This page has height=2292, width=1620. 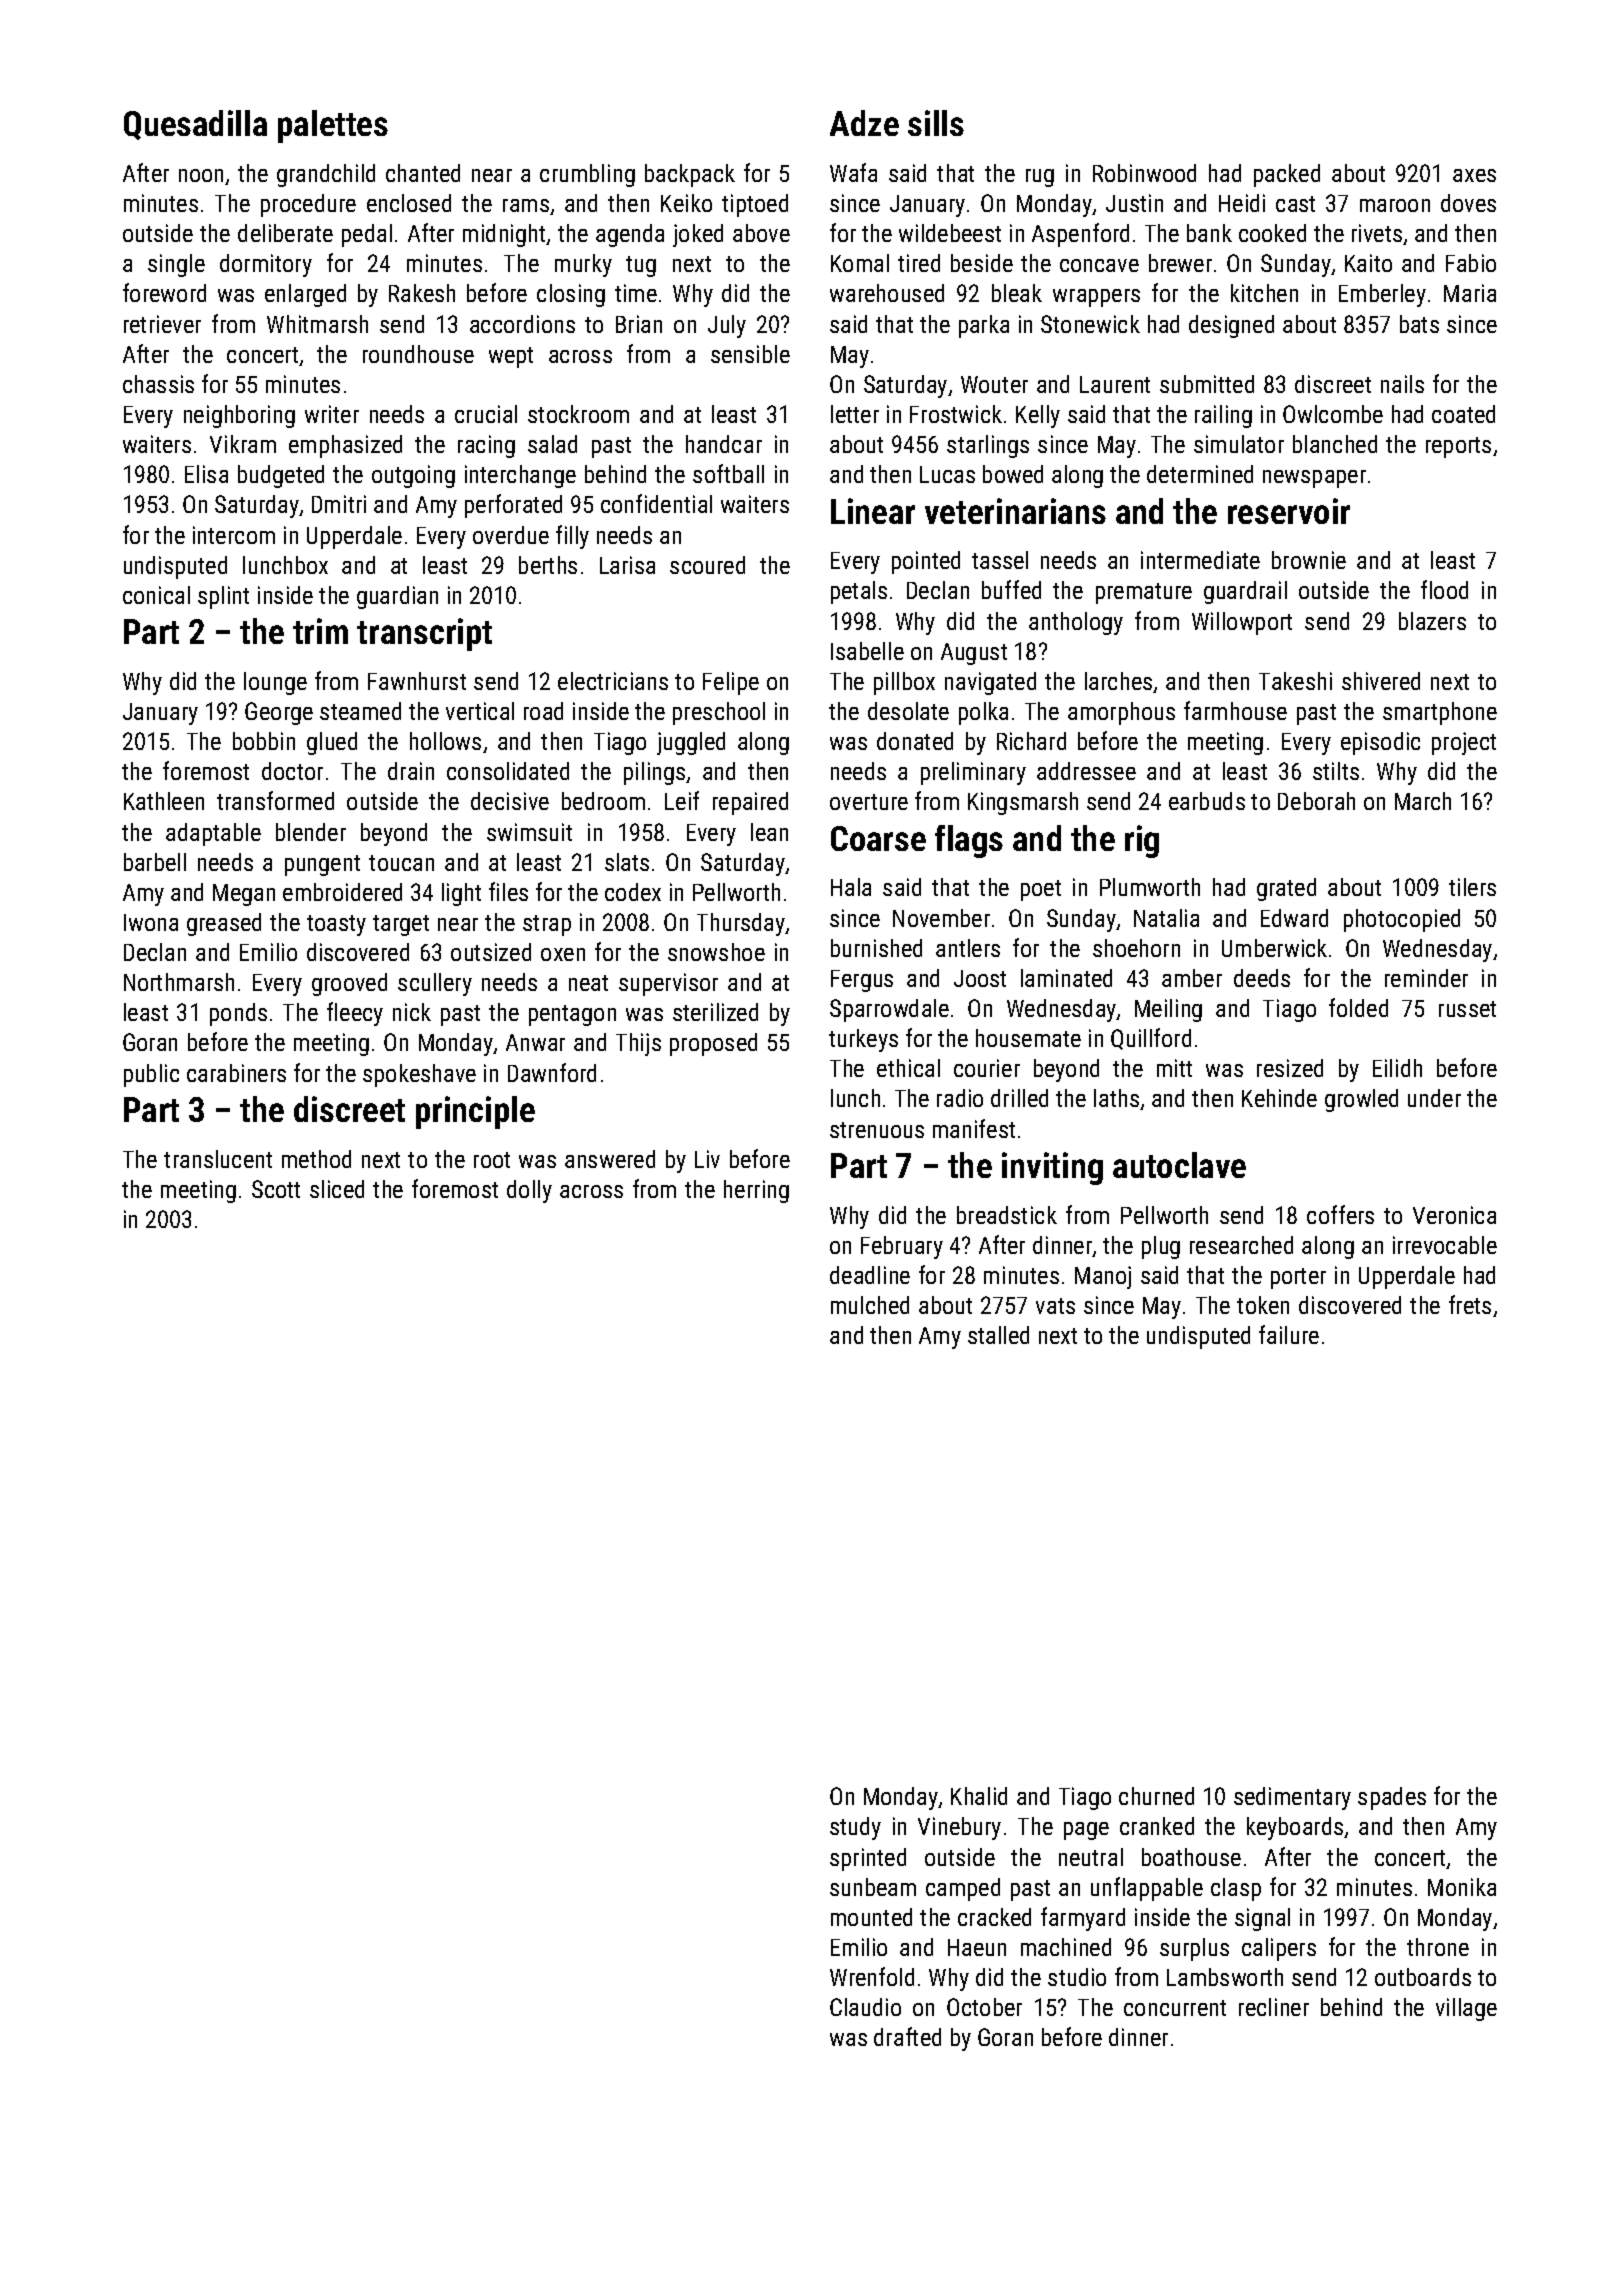 I want to click on grooved, so click(x=349, y=984).
